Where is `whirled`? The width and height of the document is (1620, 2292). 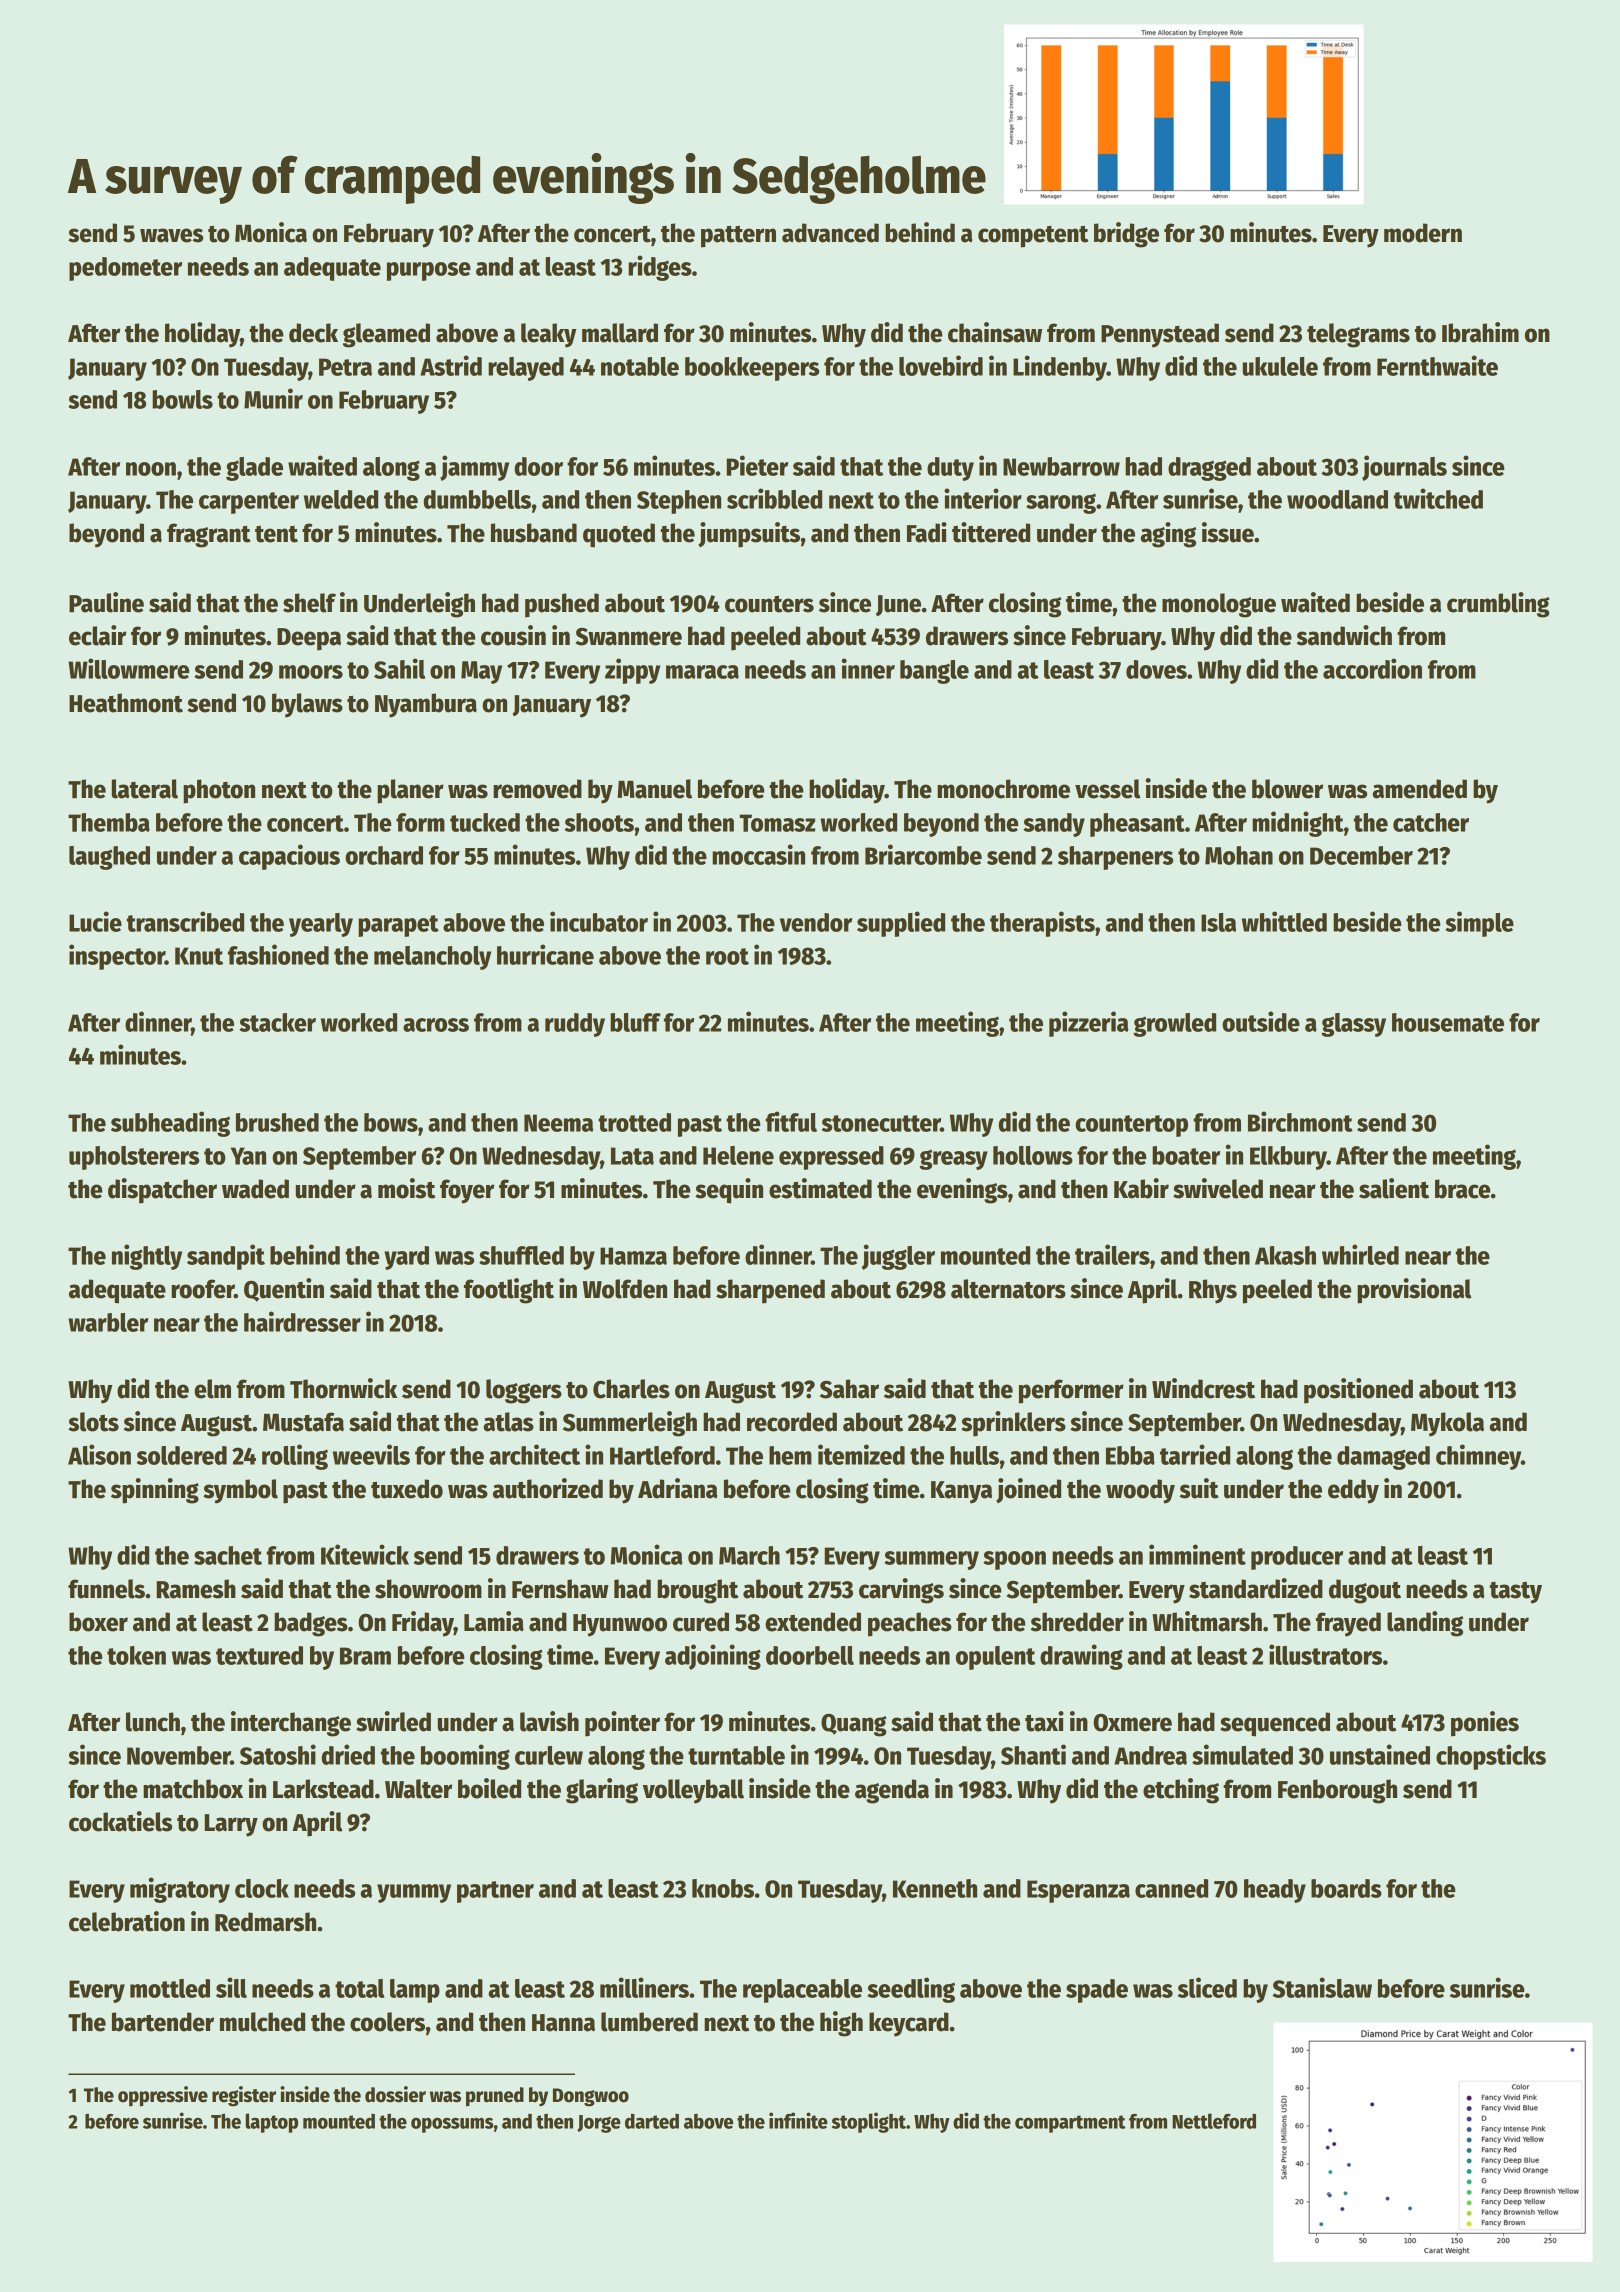 whirled is located at coordinates (1360, 1254).
